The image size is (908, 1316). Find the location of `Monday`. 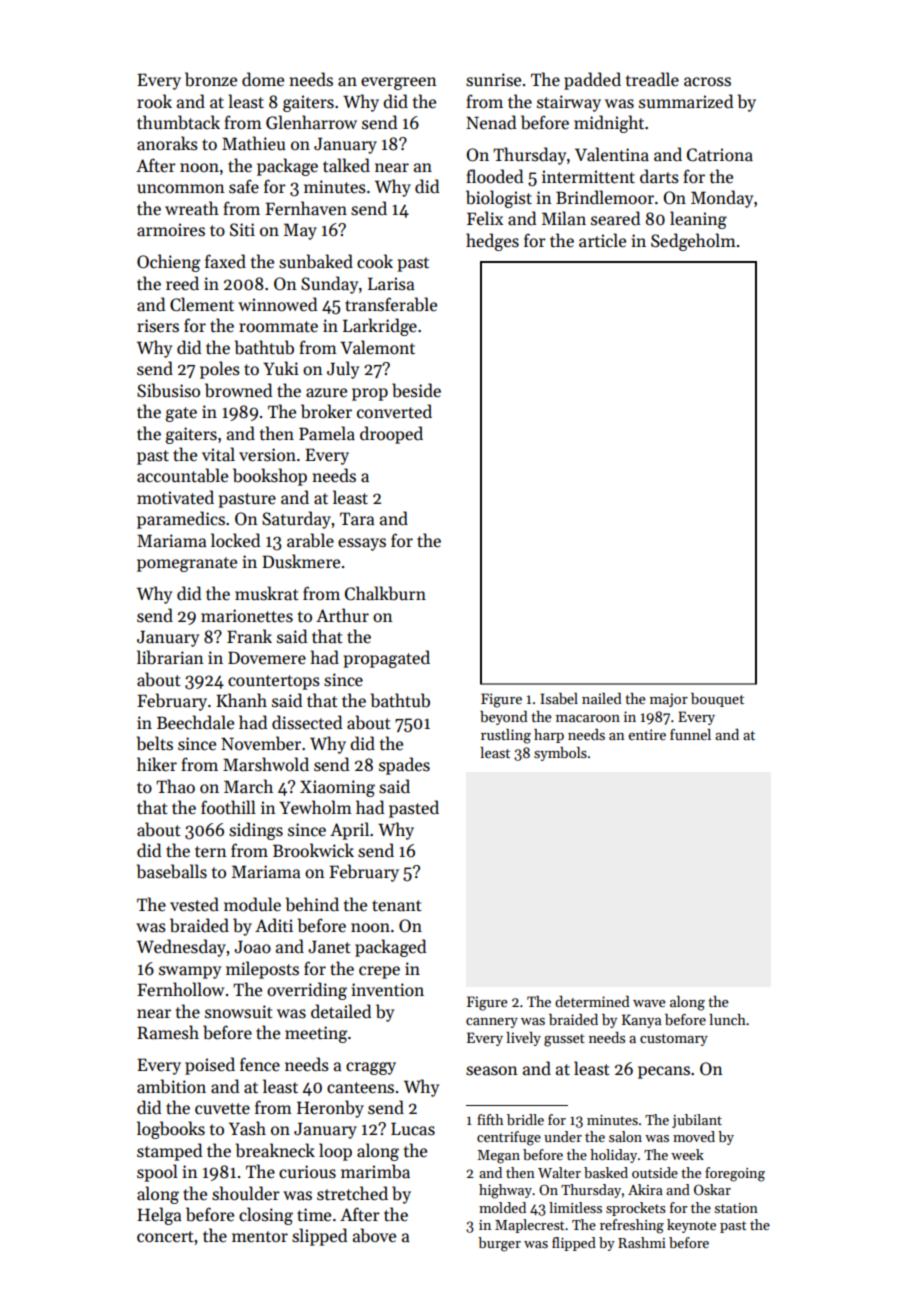

Monday is located at coordinates (722, 199).
